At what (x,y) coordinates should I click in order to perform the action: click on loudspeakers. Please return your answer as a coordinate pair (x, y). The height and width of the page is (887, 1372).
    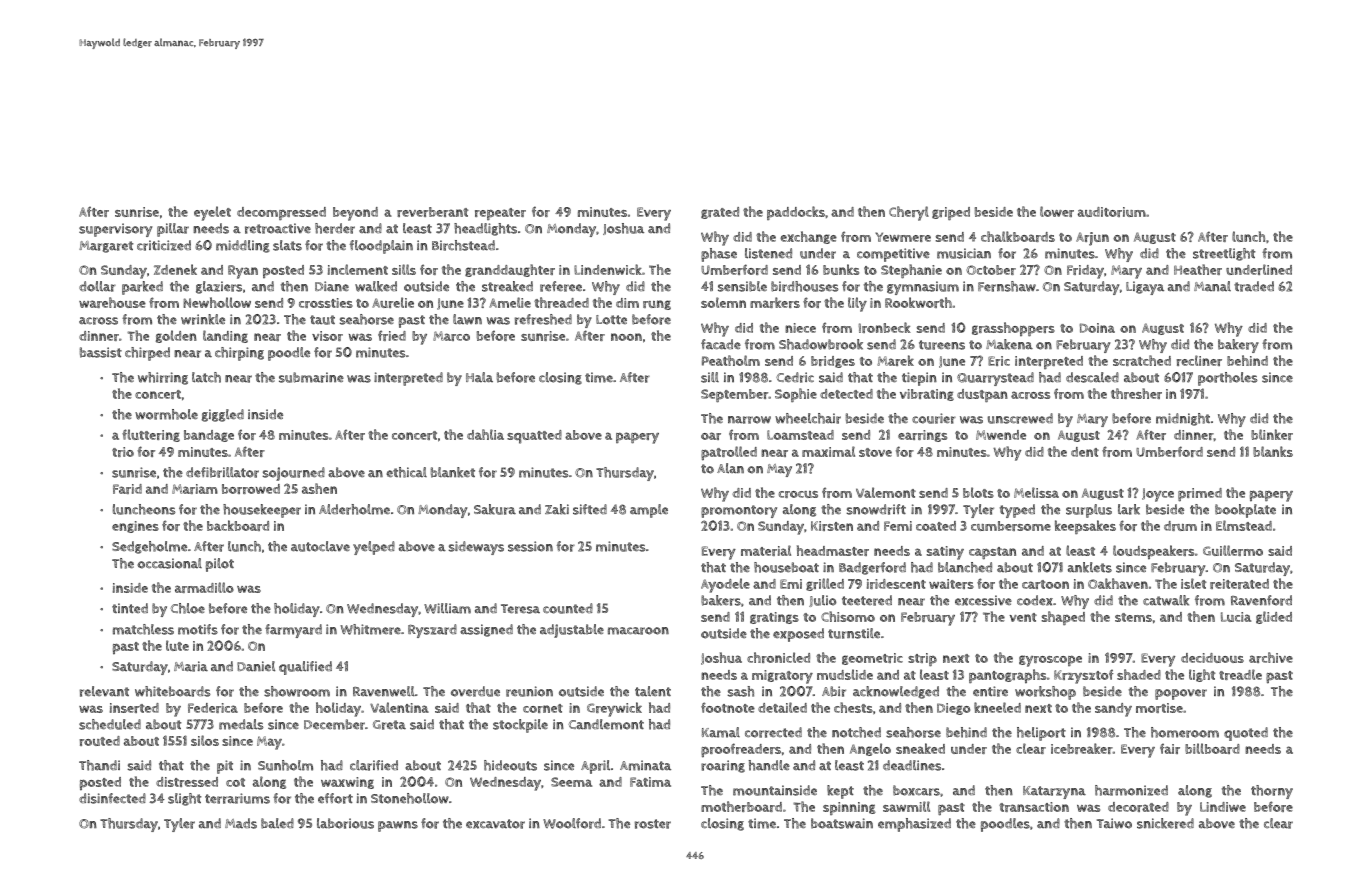
    Looking at the image, I should click on (1153, 552).
